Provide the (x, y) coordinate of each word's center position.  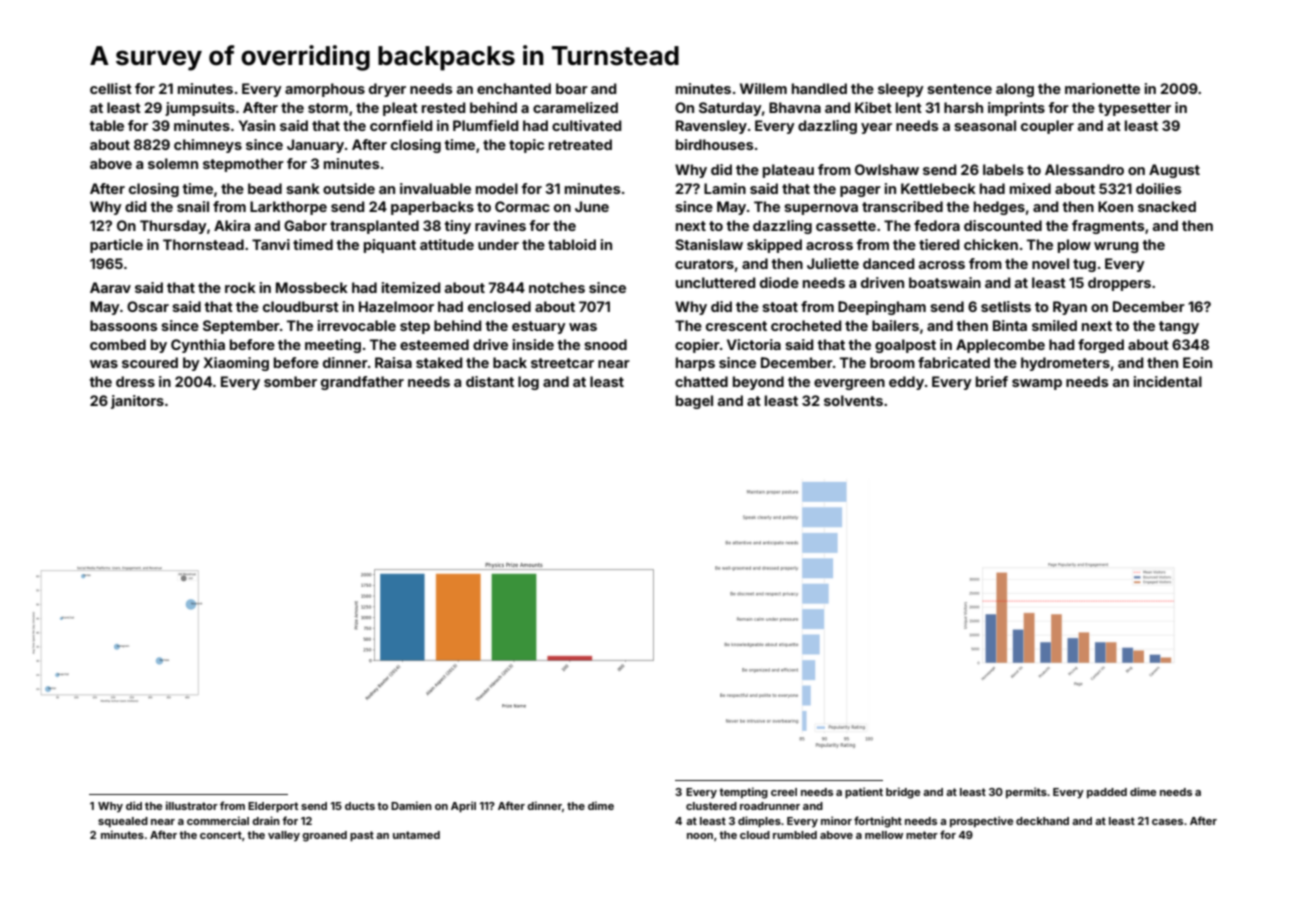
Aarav (110, 287)
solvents (853, 400)
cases (1167, 822)
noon (700, 836)
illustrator (192, 805)
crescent (736, 326)
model (497, 188)
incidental (1168, 381)
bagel (694, 402)
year (876, 128)
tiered (939, 244)
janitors (137, 402)
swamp (1037, 384)
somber (290, 381)
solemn (173, 163)
